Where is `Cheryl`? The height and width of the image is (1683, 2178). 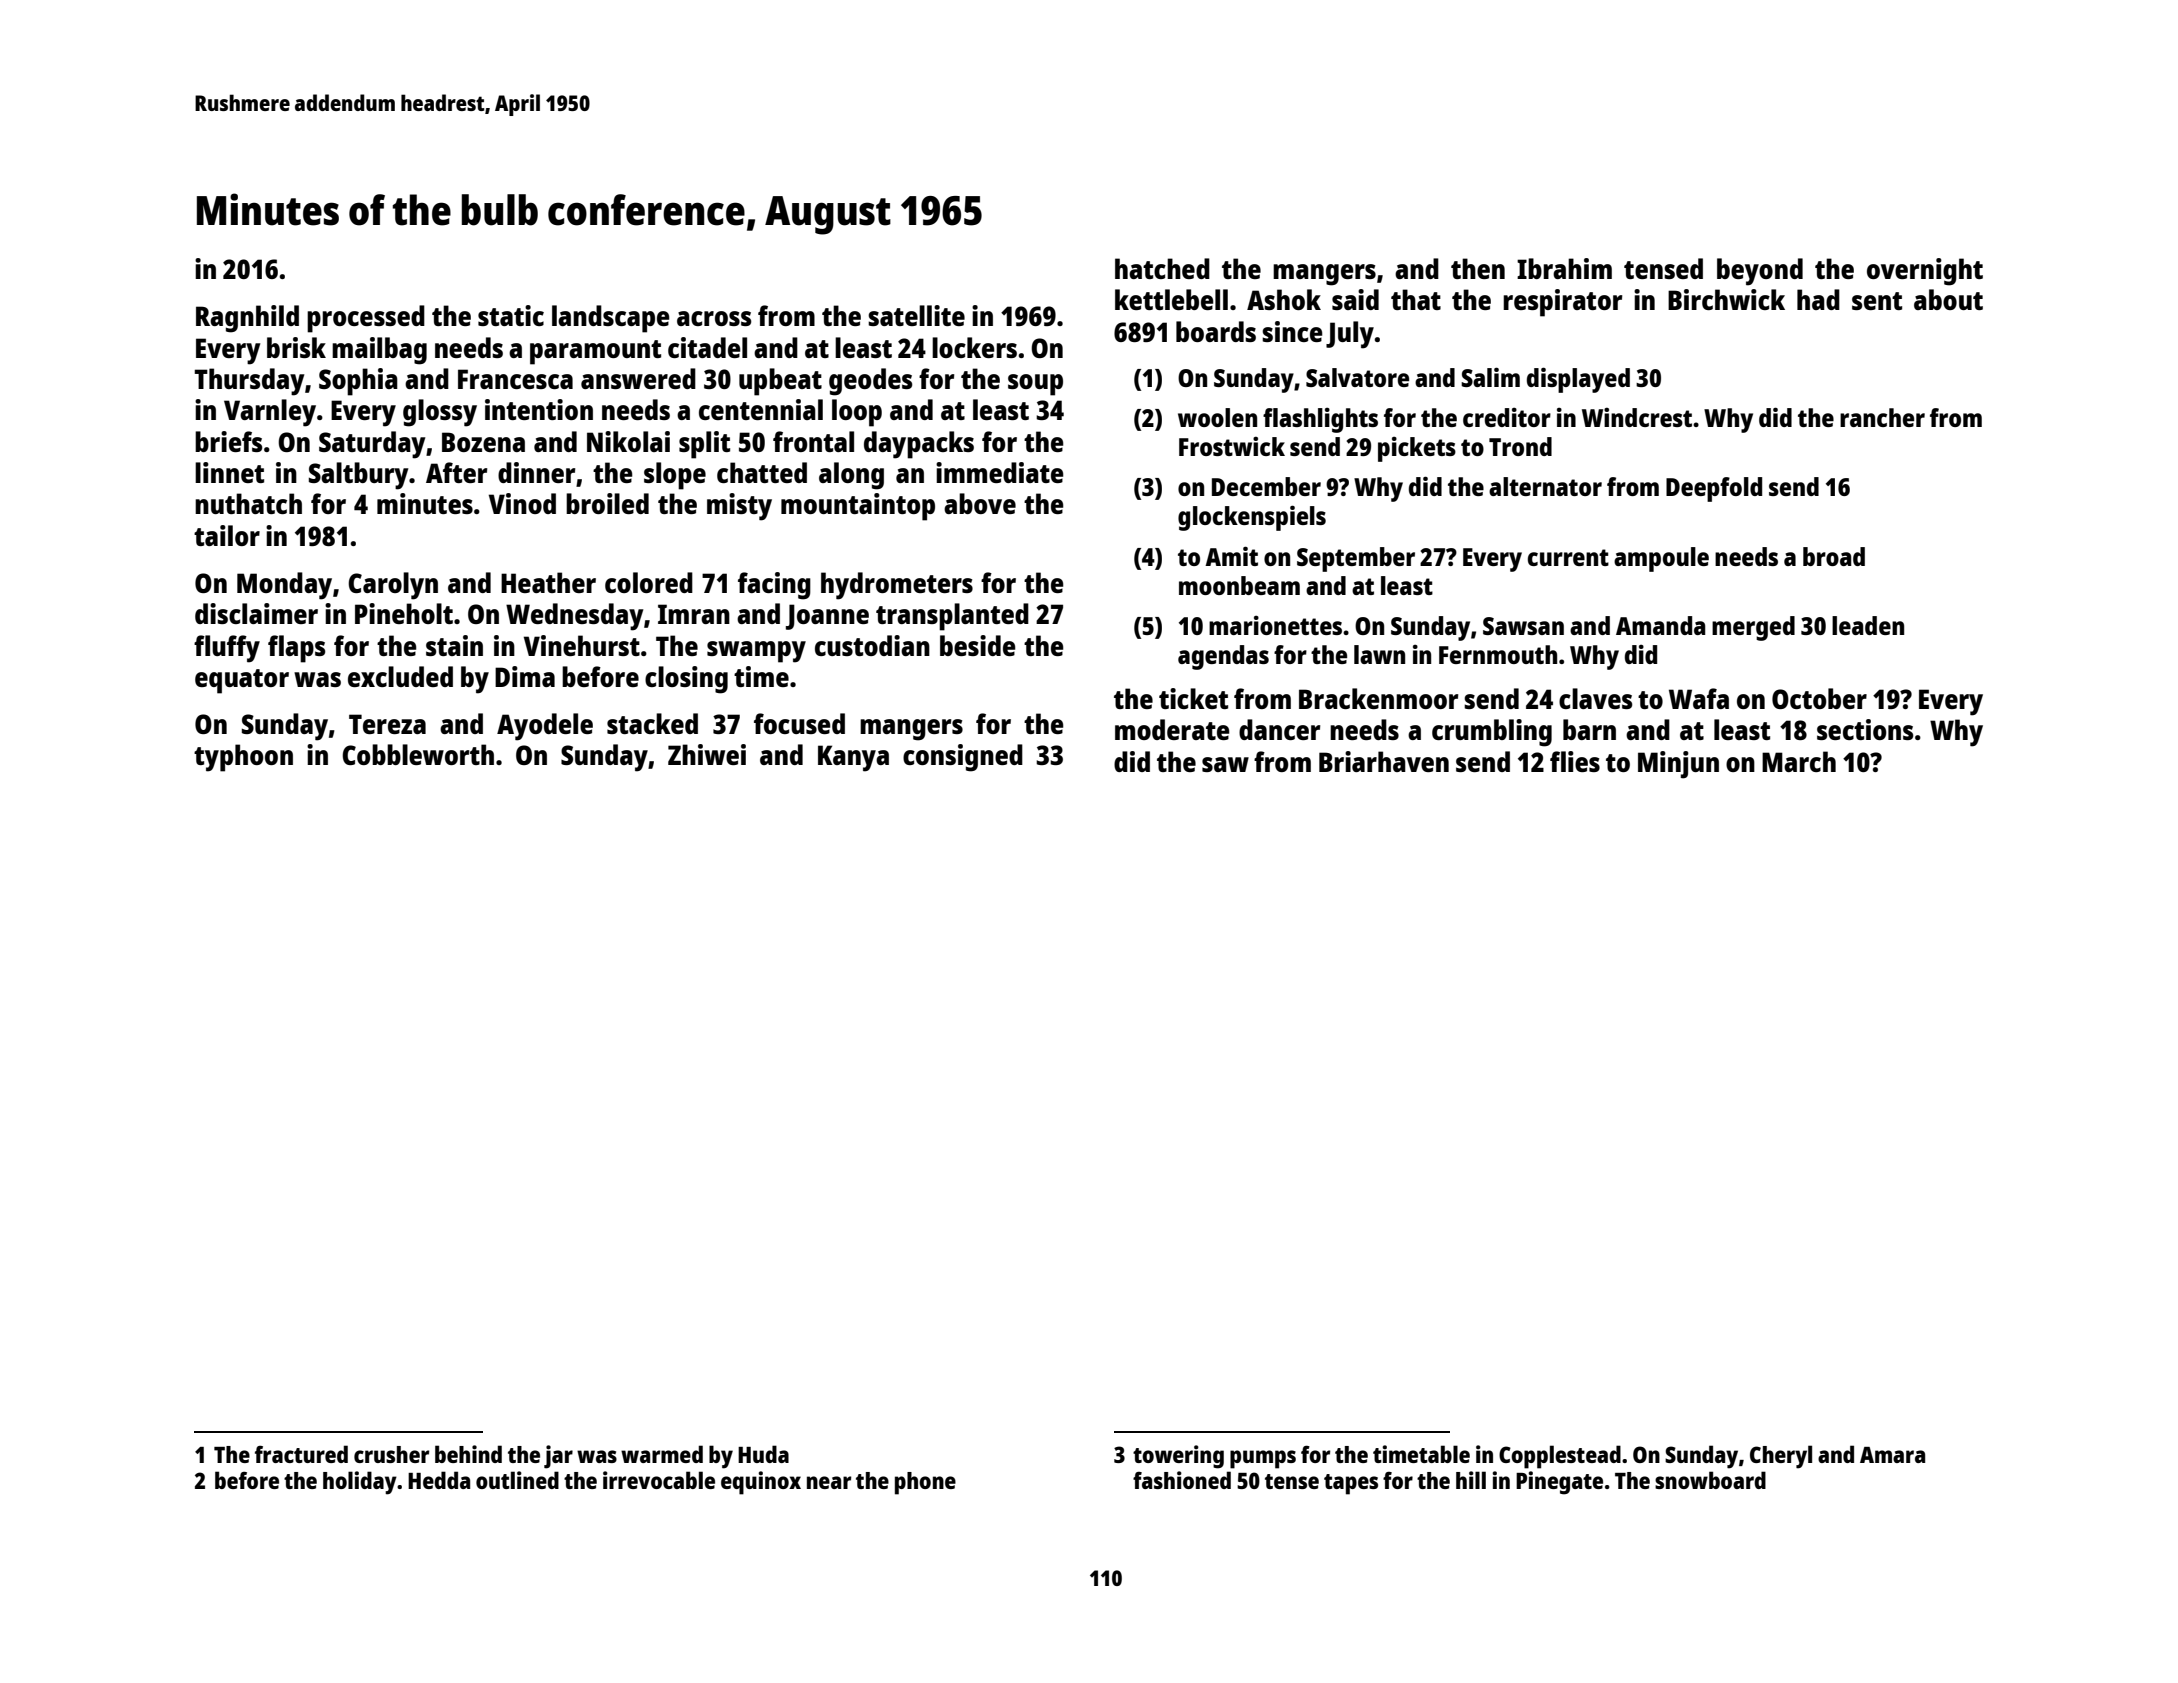 Cheryl is located at coordinates (1781, 1457).
